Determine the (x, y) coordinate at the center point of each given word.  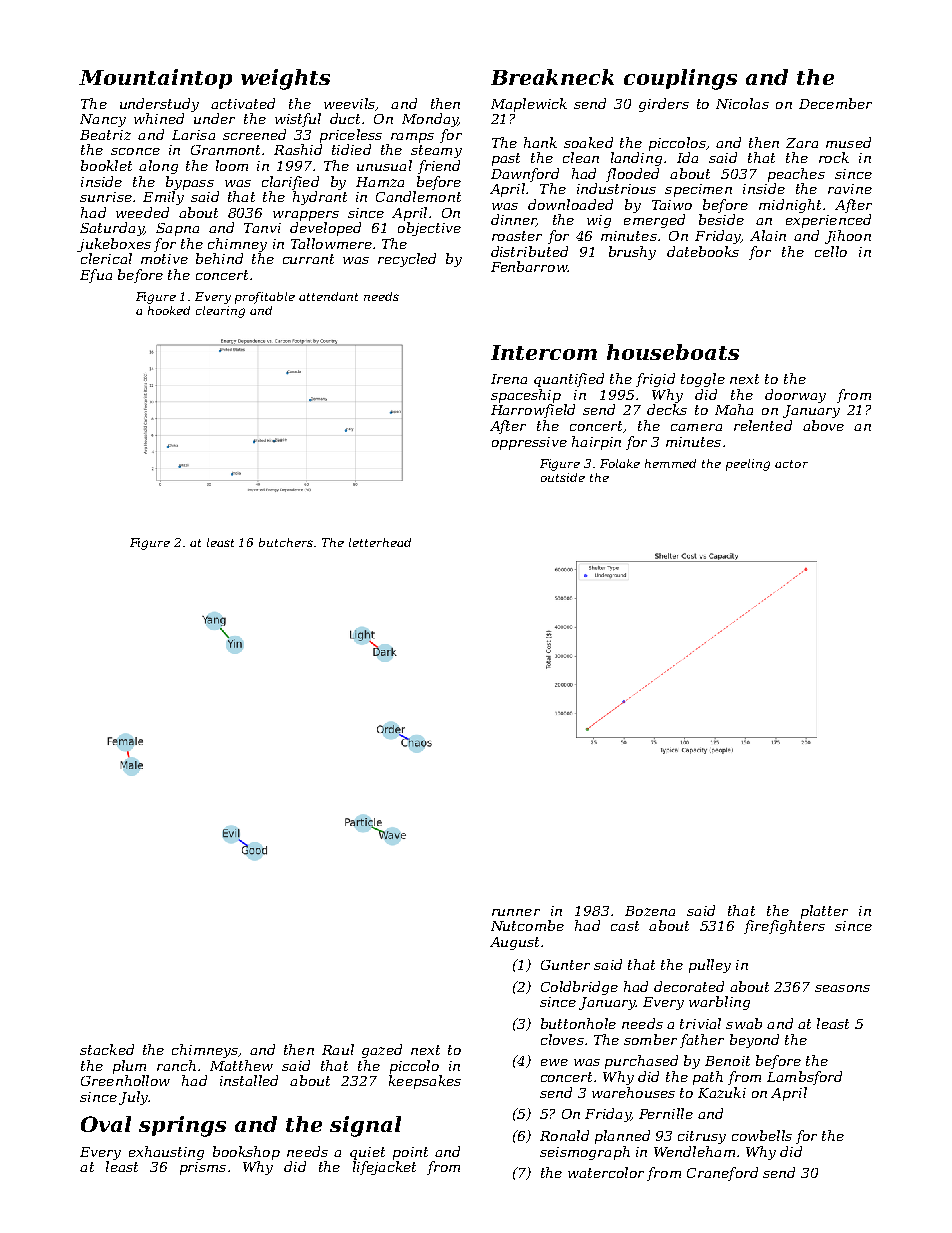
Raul (338, 1049)
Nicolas (742, 103)
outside (563, 477)
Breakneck (552, 77)
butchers (286, 542)
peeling (748, 465)
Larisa (193, 135)
